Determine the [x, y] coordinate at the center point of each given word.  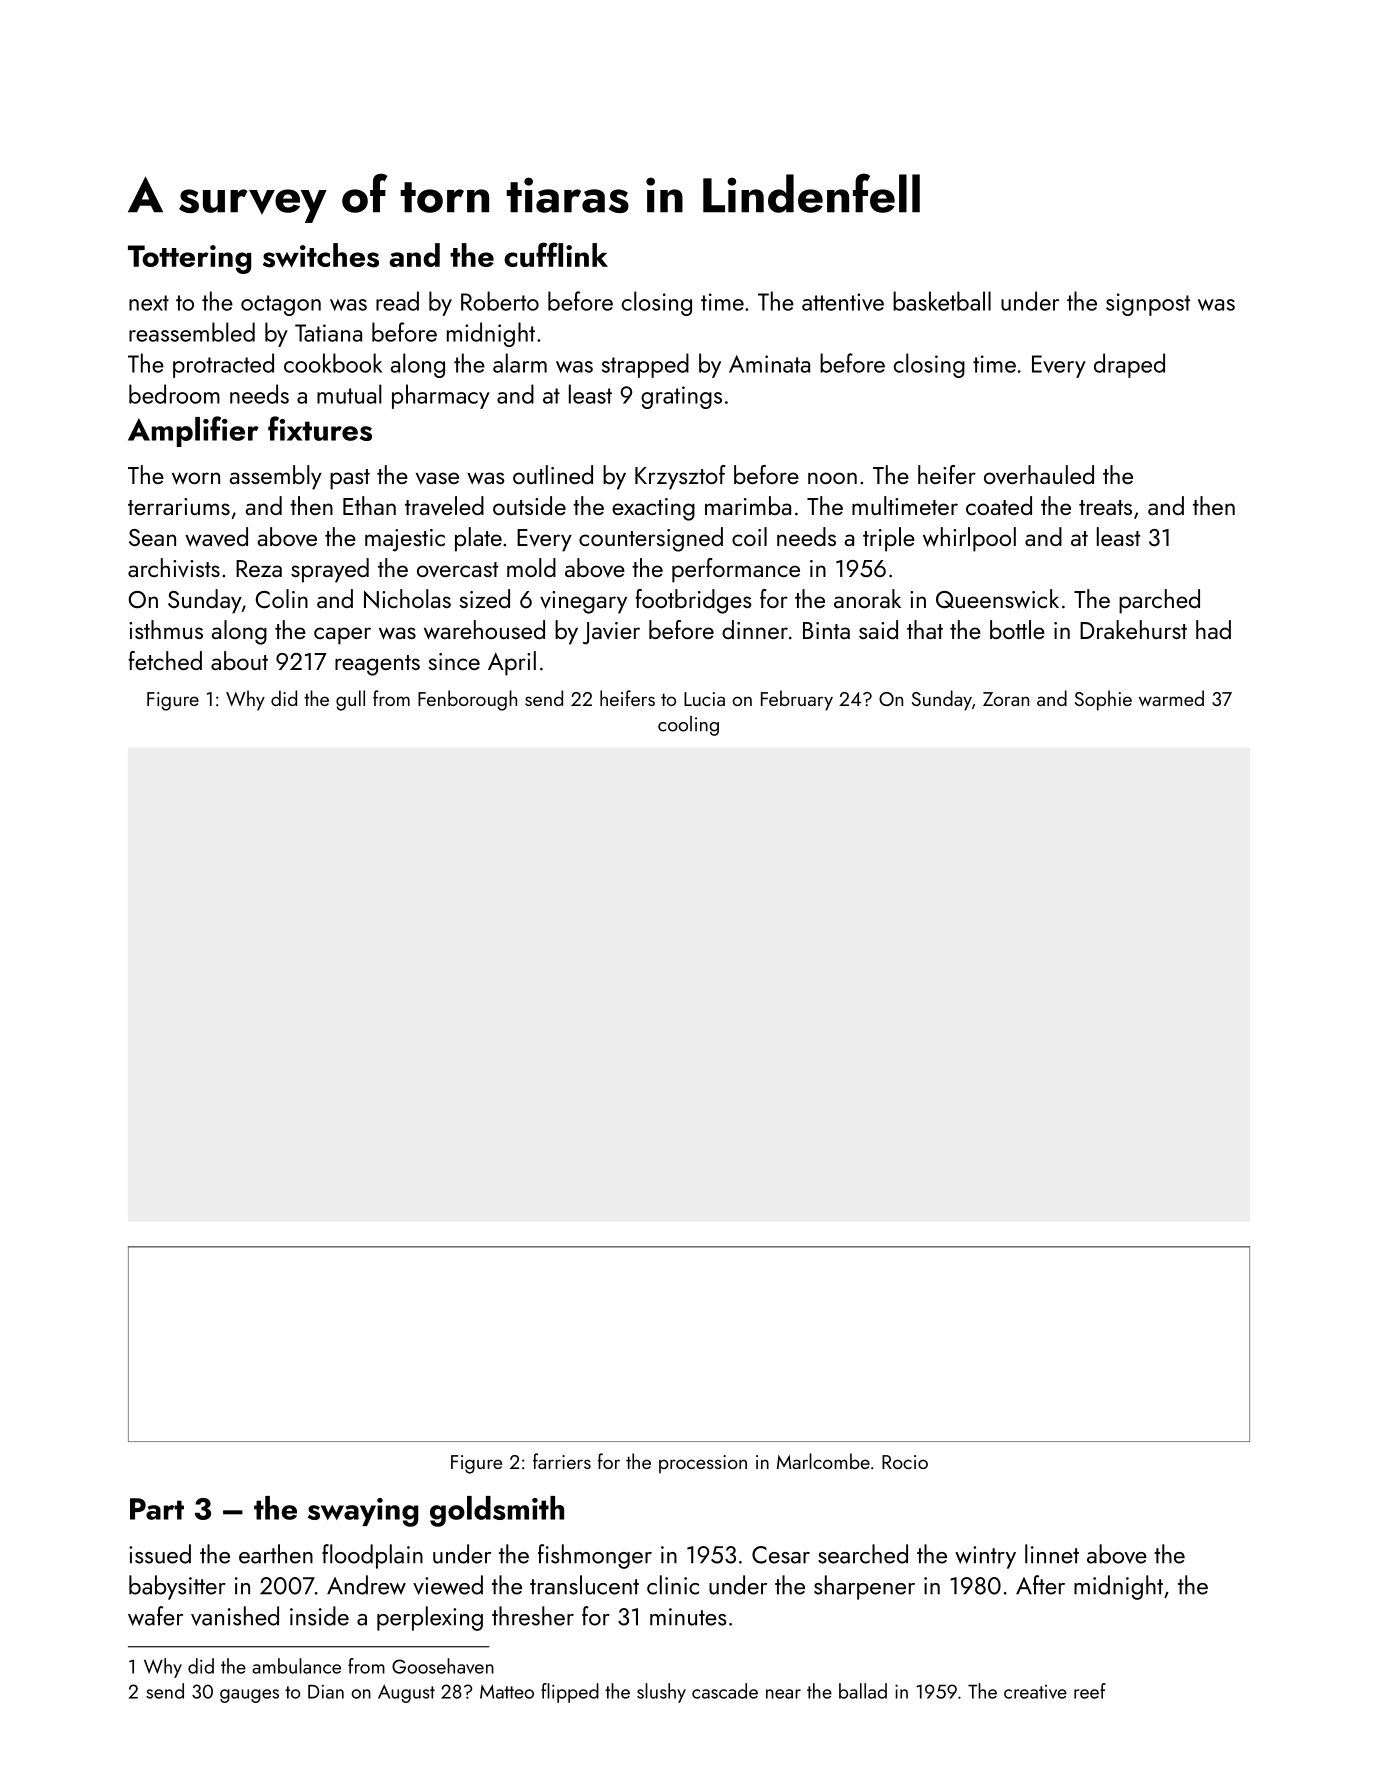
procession [703, 1464]
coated [999, 505]
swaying [363, 1512]
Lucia [704, 699]
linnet [1052, 1554]
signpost [1148, 304]
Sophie [1103, 700]
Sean [152, 537]
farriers [562, 1461]
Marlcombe [823, 1461]
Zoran [1006, 699]
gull [350, 700]
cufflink [556, 254]
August [406, 1693]
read [397, 301]
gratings [681, 397]
